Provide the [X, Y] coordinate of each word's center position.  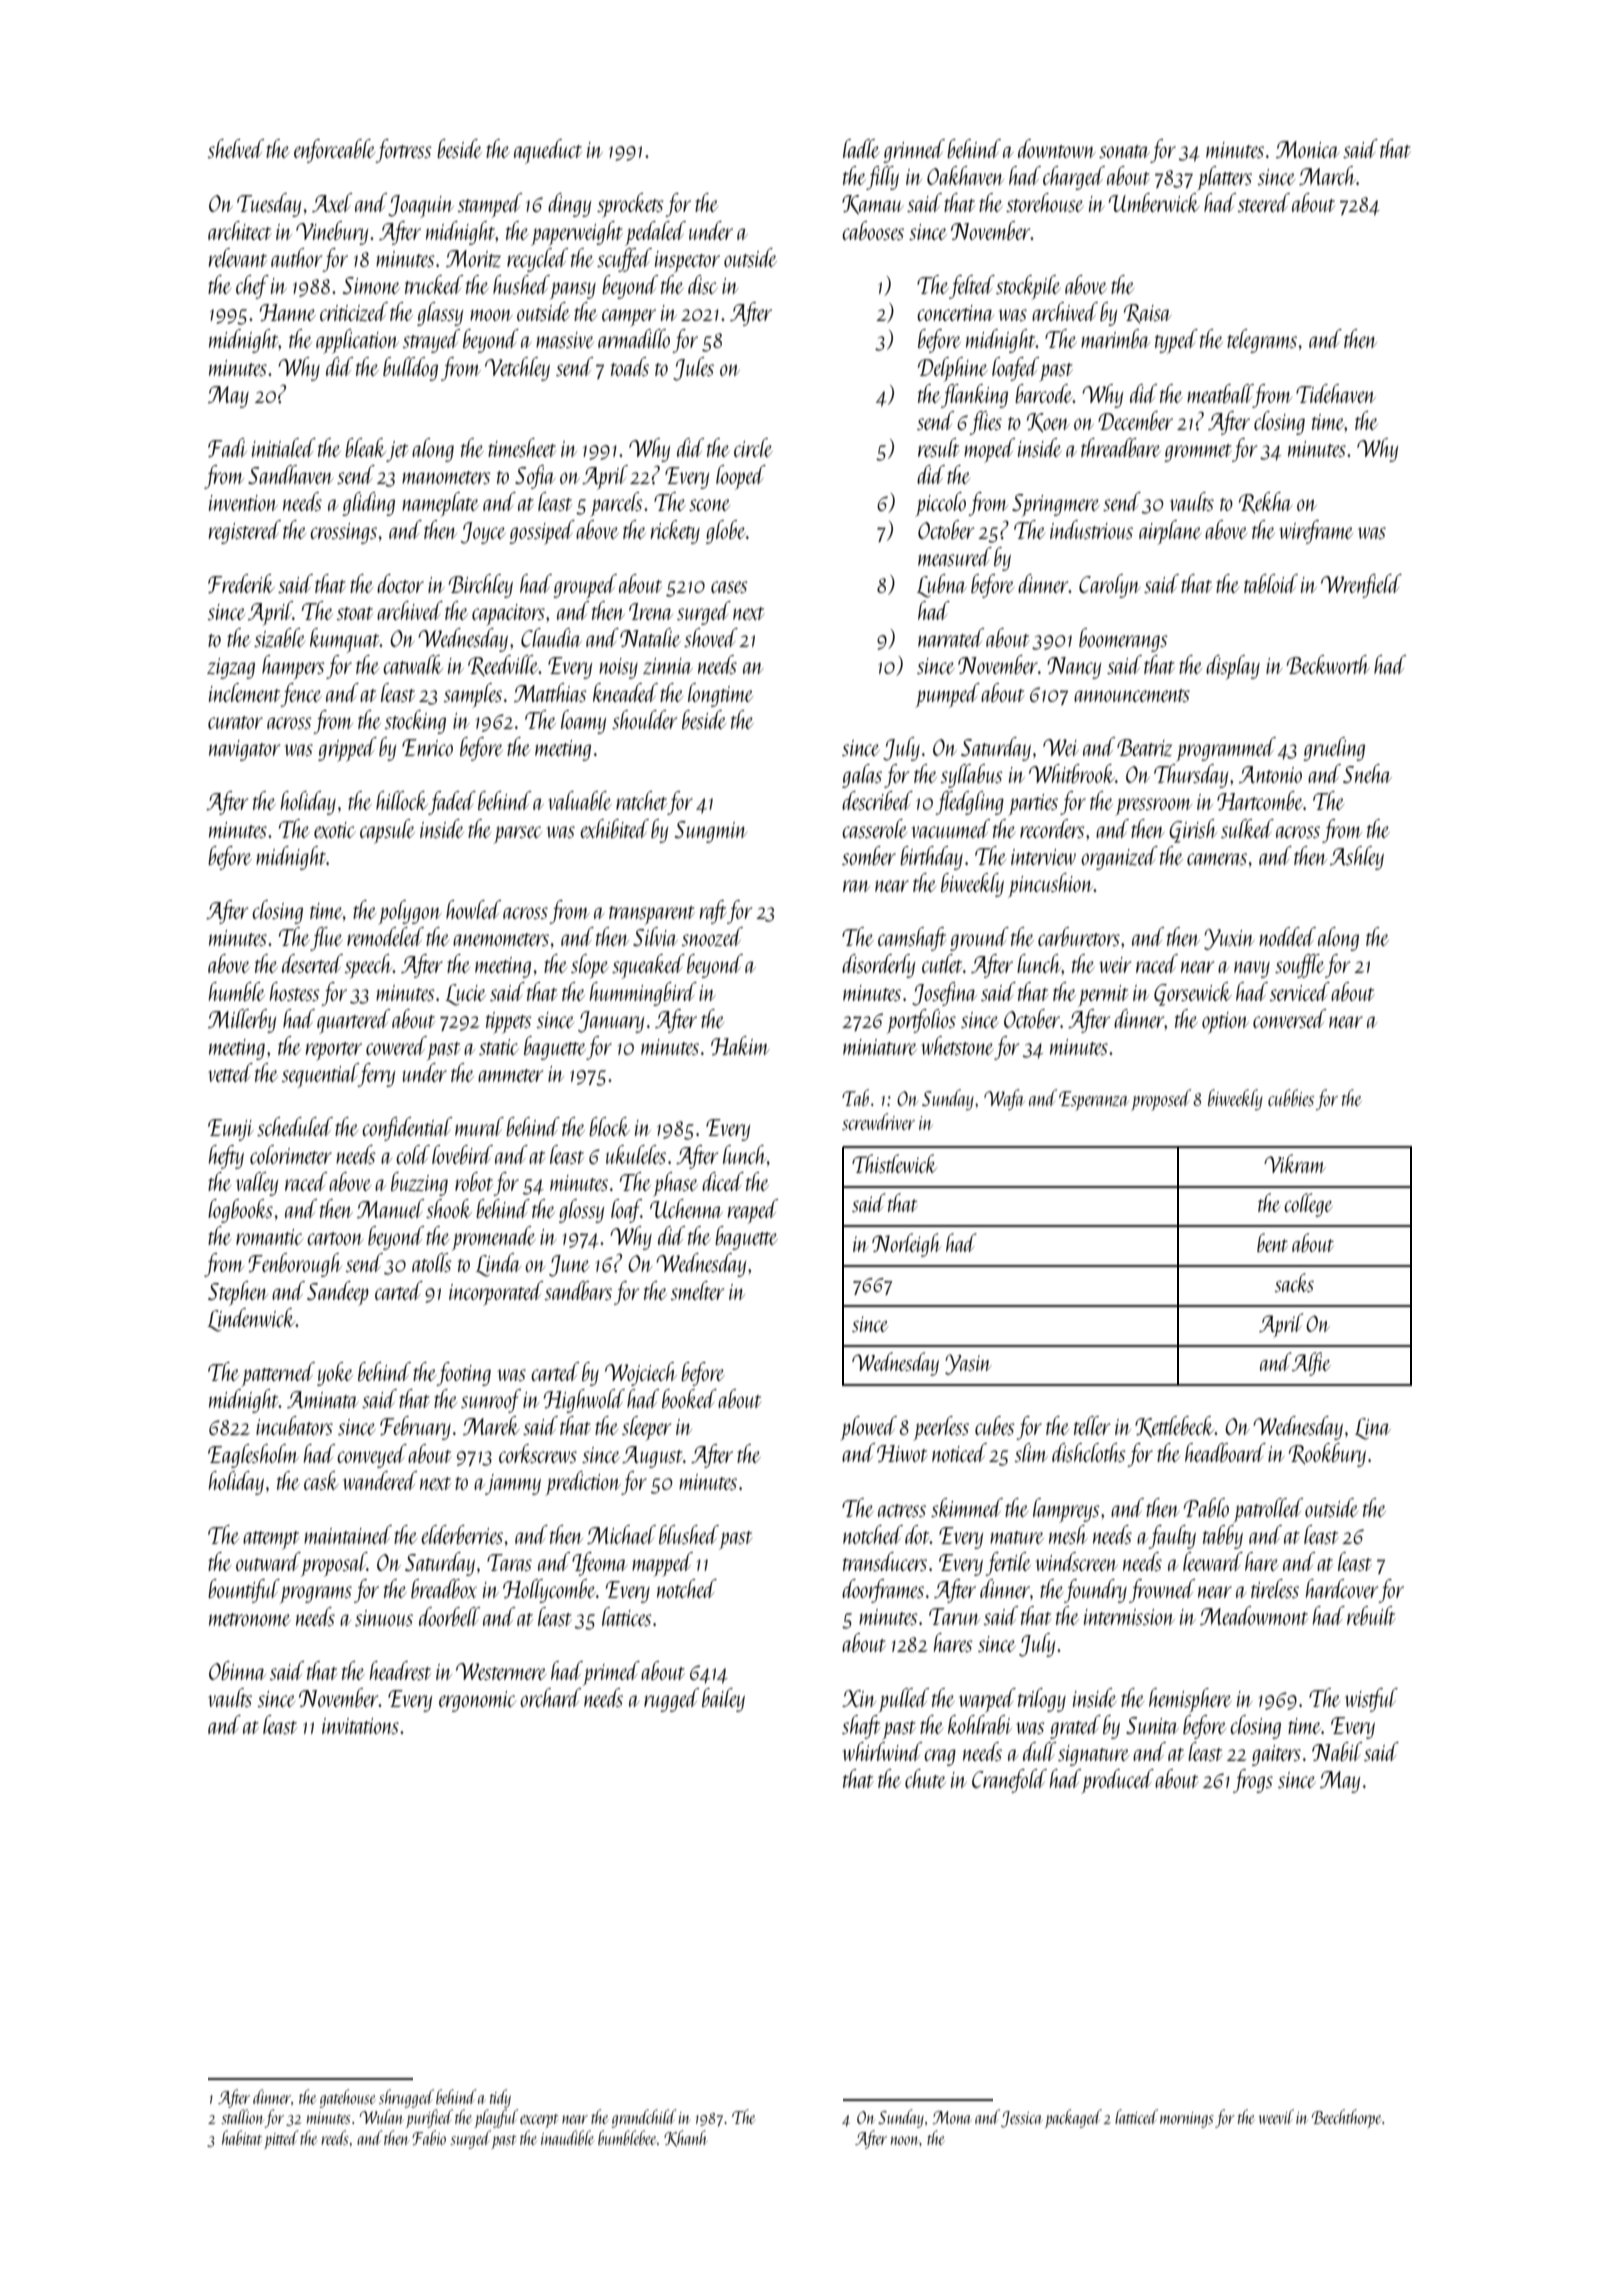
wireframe [1316, 532]
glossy [581, 1211]
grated [1075, 1727]
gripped [347, 749]
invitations [360, 1726]
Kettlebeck [1175, 1426]
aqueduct [548, 151]
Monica [1307, 149]
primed [611, 1673]
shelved [235, 148]
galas [862, 776]
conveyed [372, 1456]
